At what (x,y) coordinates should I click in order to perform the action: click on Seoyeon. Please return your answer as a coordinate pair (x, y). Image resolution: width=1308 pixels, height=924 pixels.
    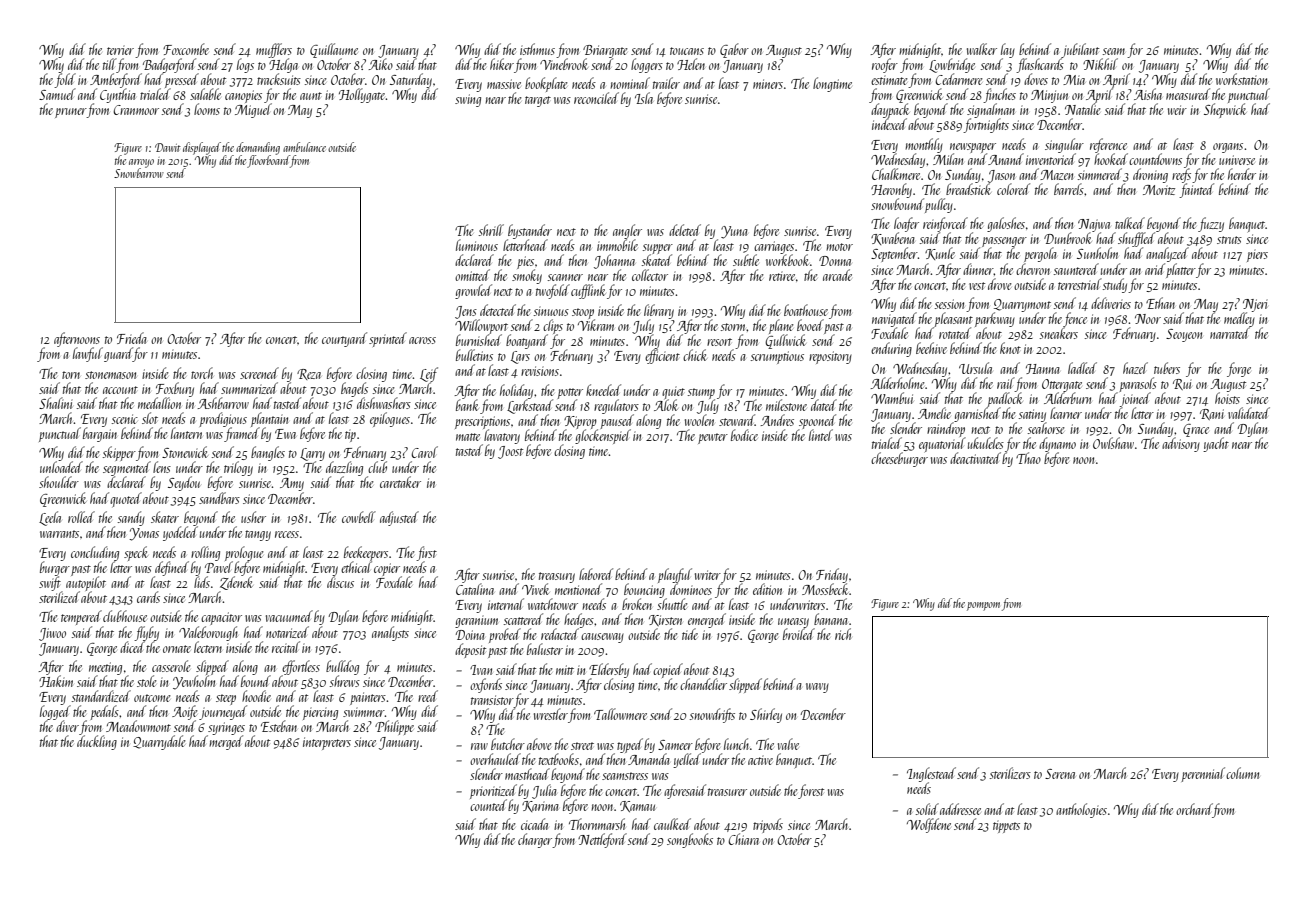
    Looking at the image, I should click on (1184, 335).
